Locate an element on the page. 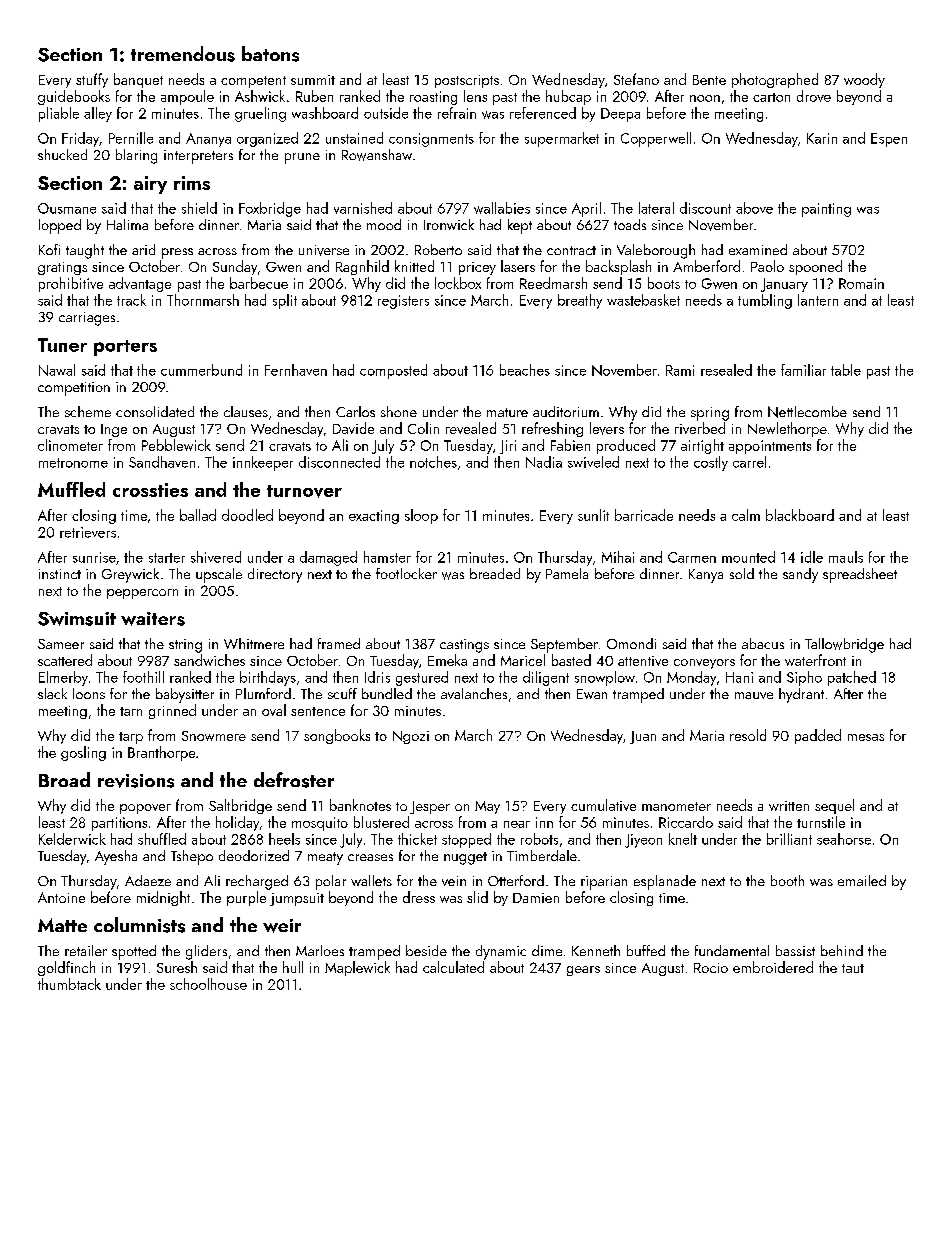  dynamic is located at coordinates (501, 952).
